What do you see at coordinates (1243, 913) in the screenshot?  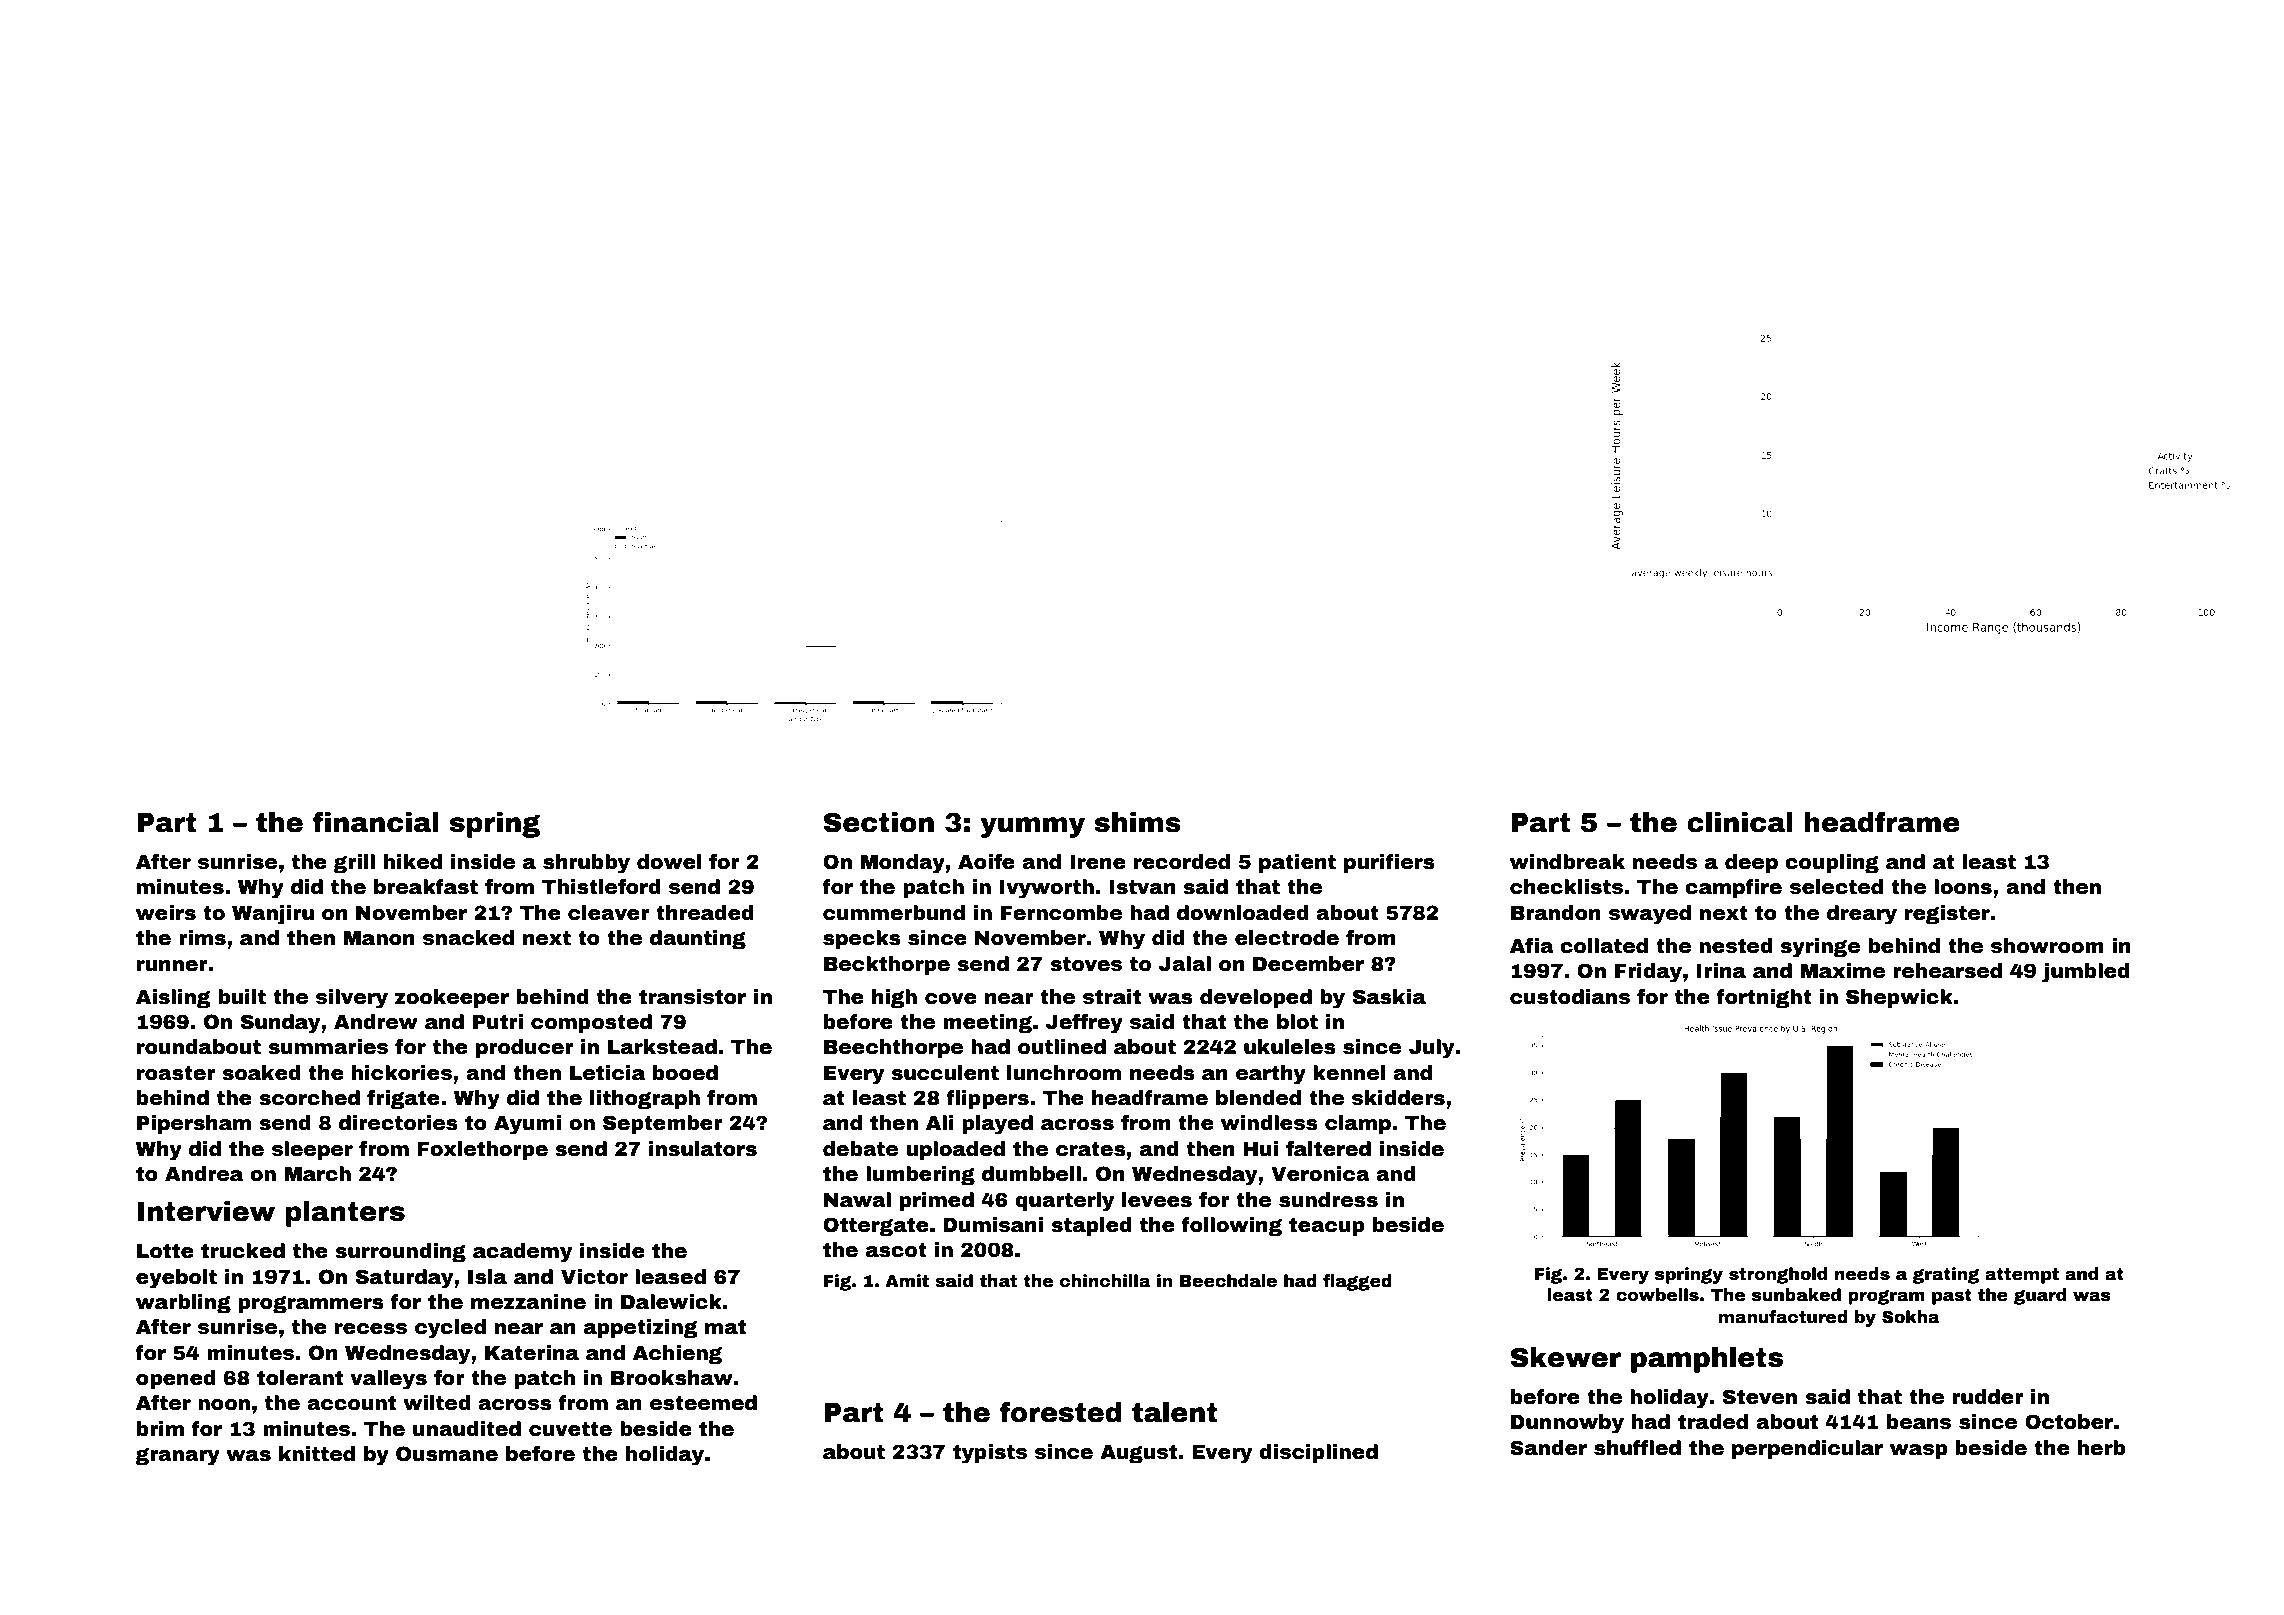 I see `downloaded` at bounding box center [1243, 913].
